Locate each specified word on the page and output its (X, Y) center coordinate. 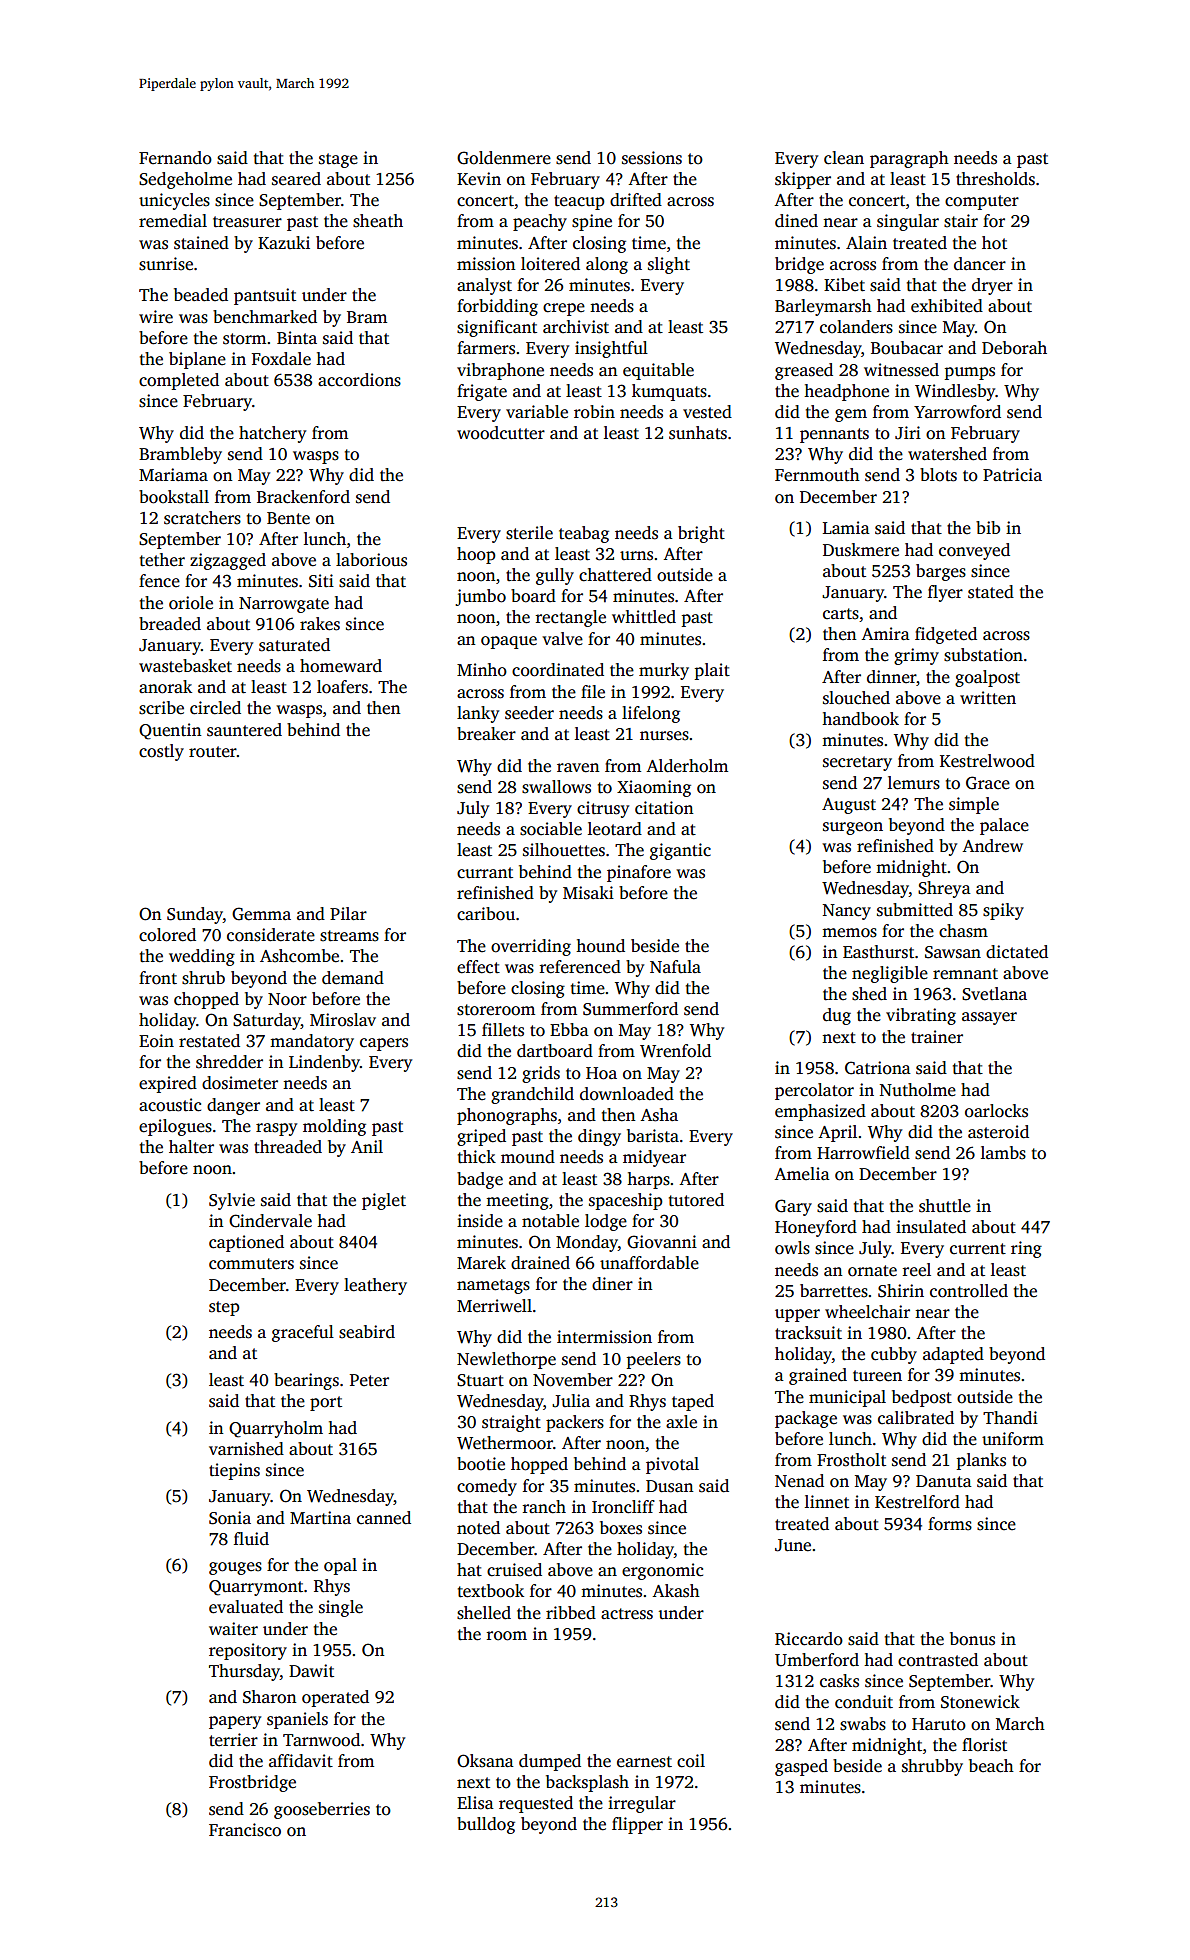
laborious (371, 560)
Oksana (485, 1761)
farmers (486, 348)
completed (179, 381)
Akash (676, 1591)
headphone (846, 392)
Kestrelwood (987, 761)
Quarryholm (276, 1429)
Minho (482, 670)
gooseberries (322, 1810)
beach (991, 1766)
